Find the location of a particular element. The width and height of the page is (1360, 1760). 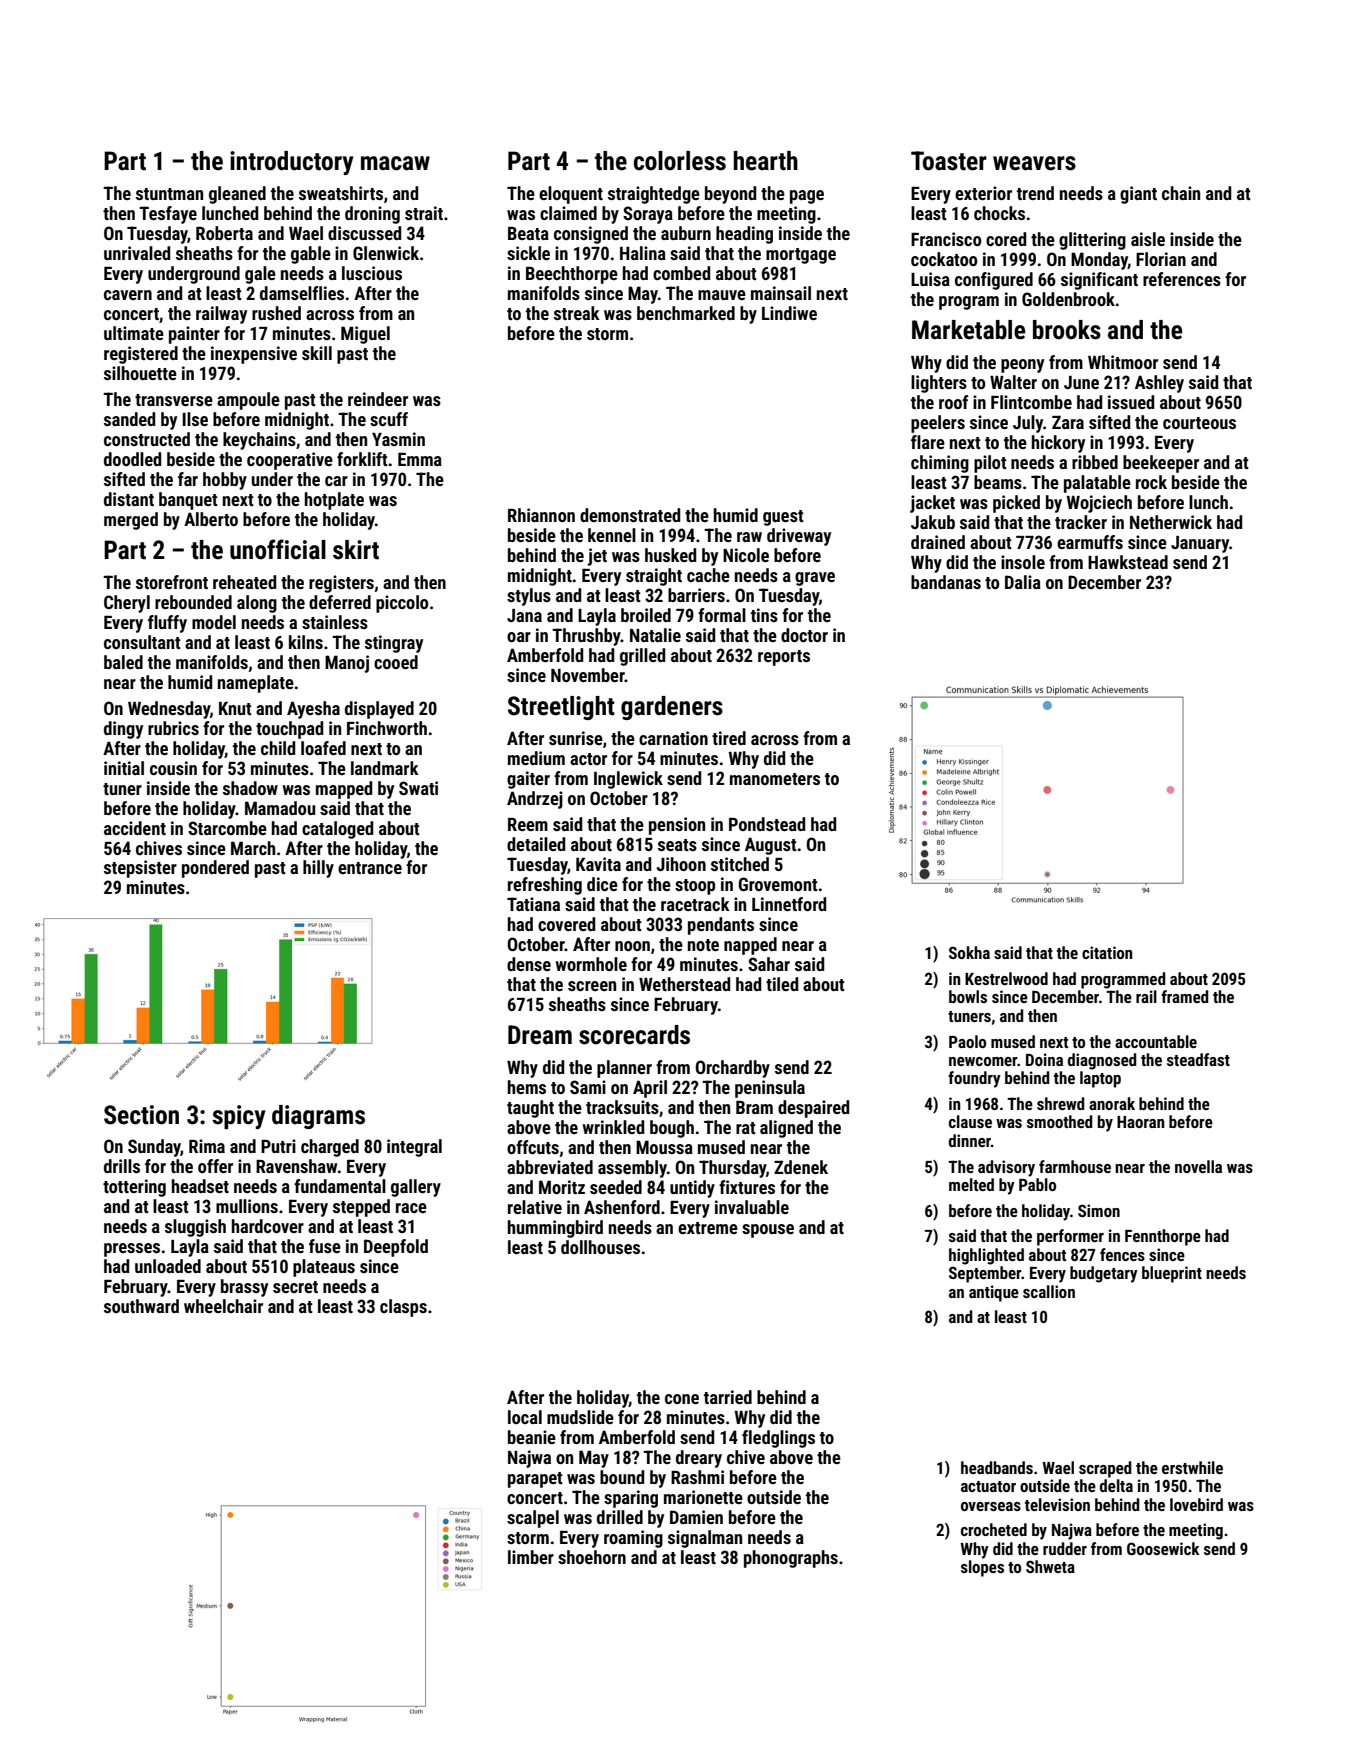

stainless is located at coordinates (335, 622).
